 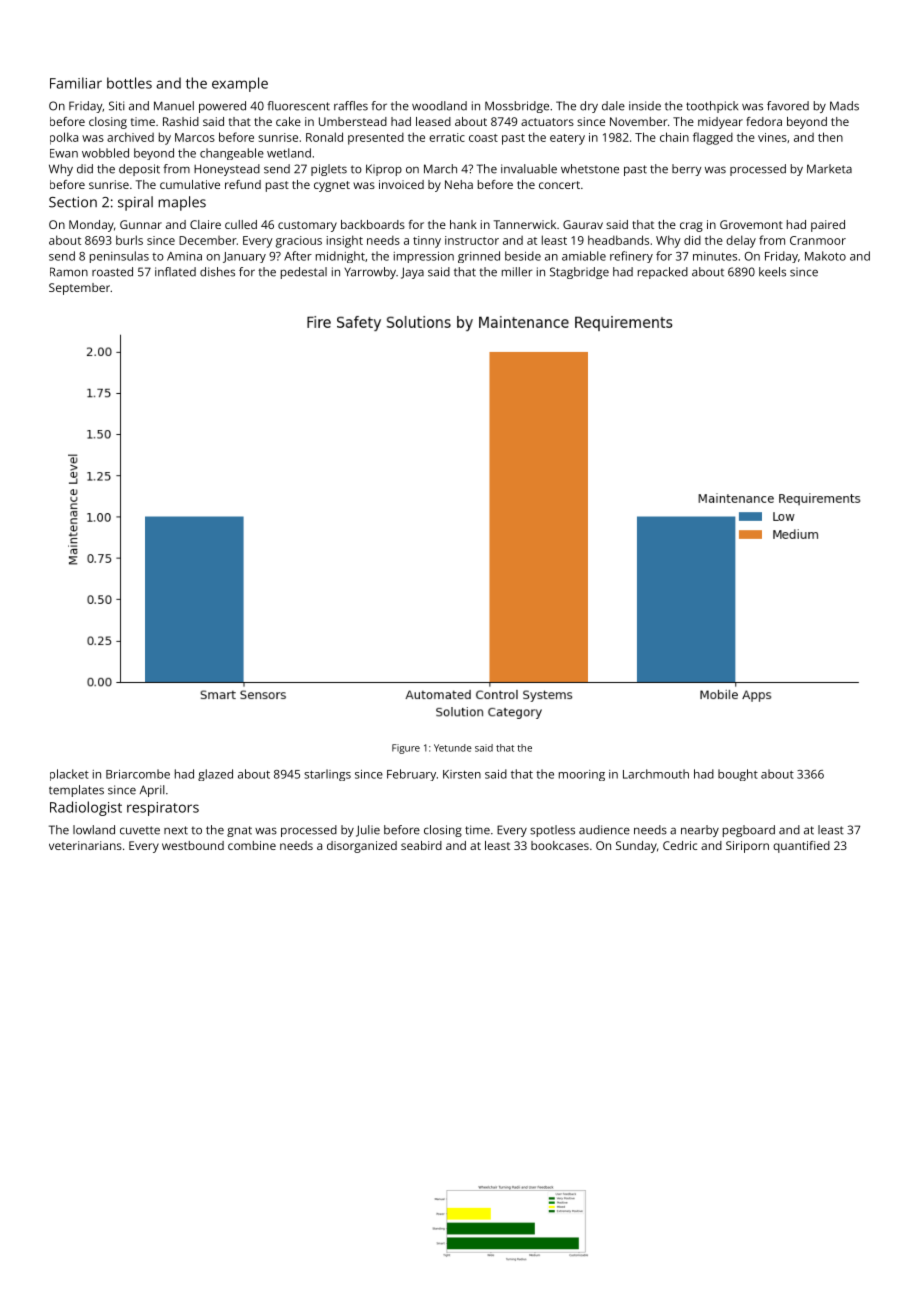 What do you see at coordinates (370, 273) in the page?
I see `Yarrowby` at bounding box center [370, 273].
